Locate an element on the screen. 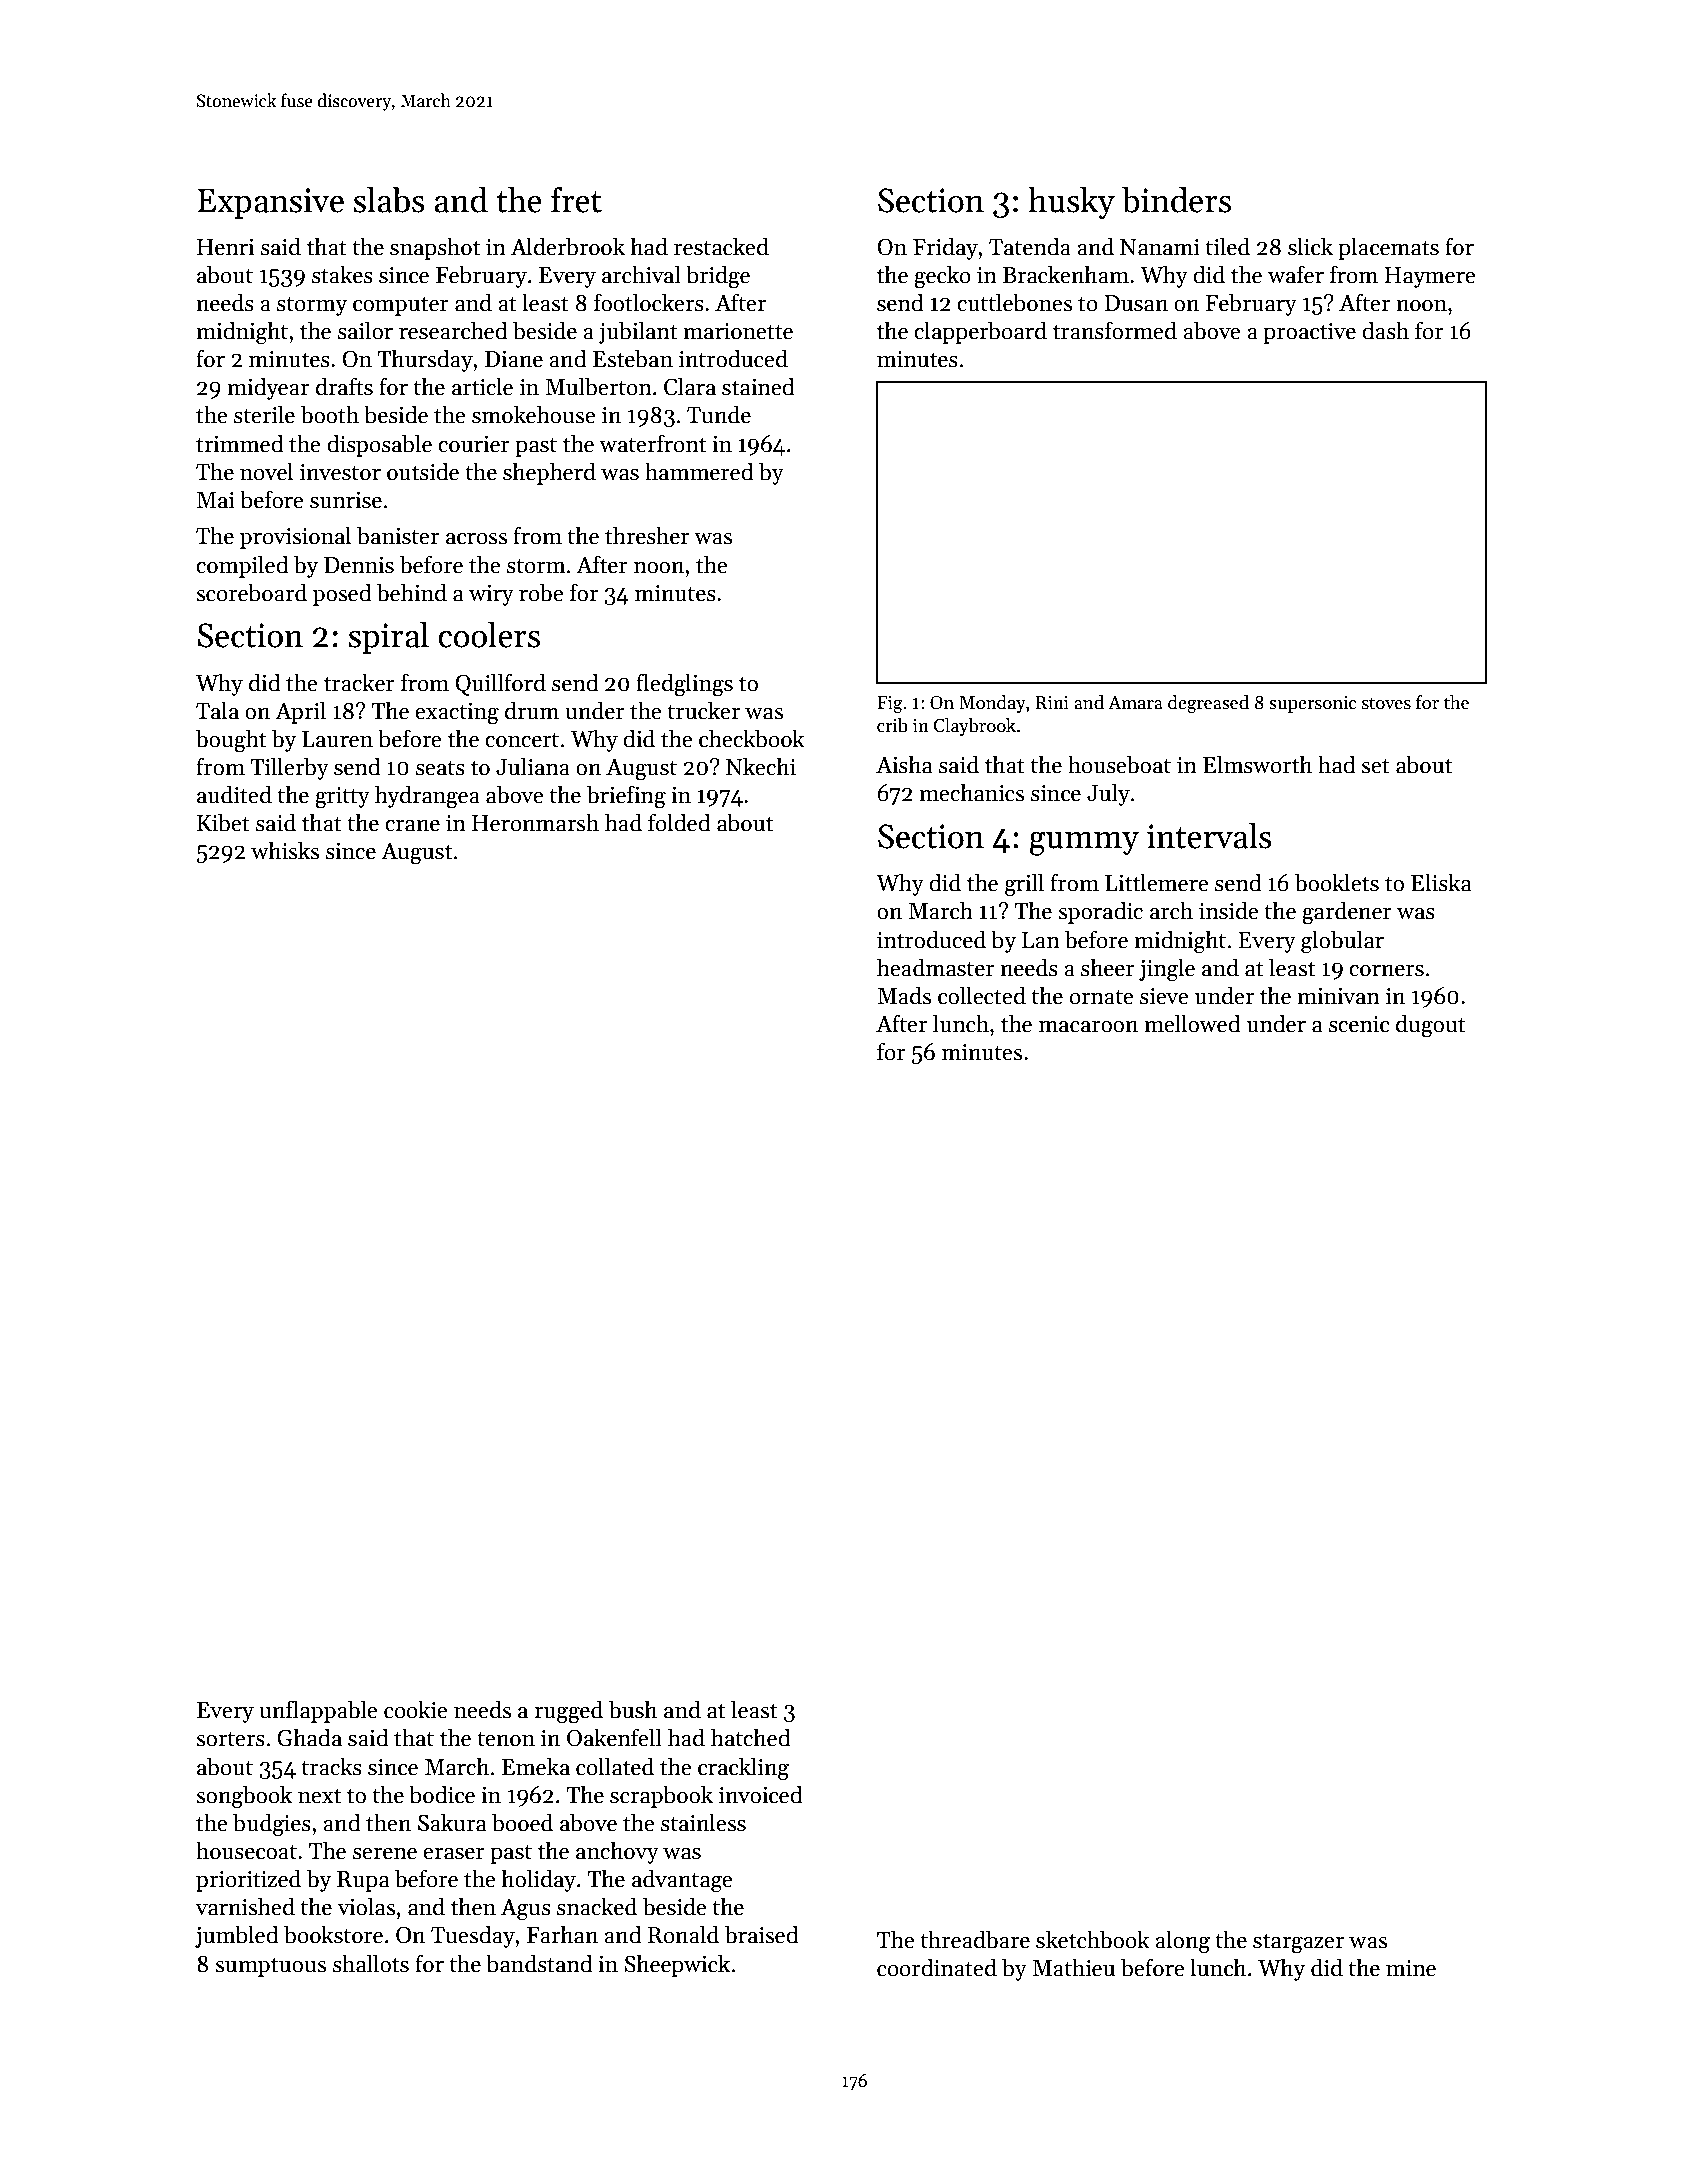  whisks is located at coordinates (285, 850).
